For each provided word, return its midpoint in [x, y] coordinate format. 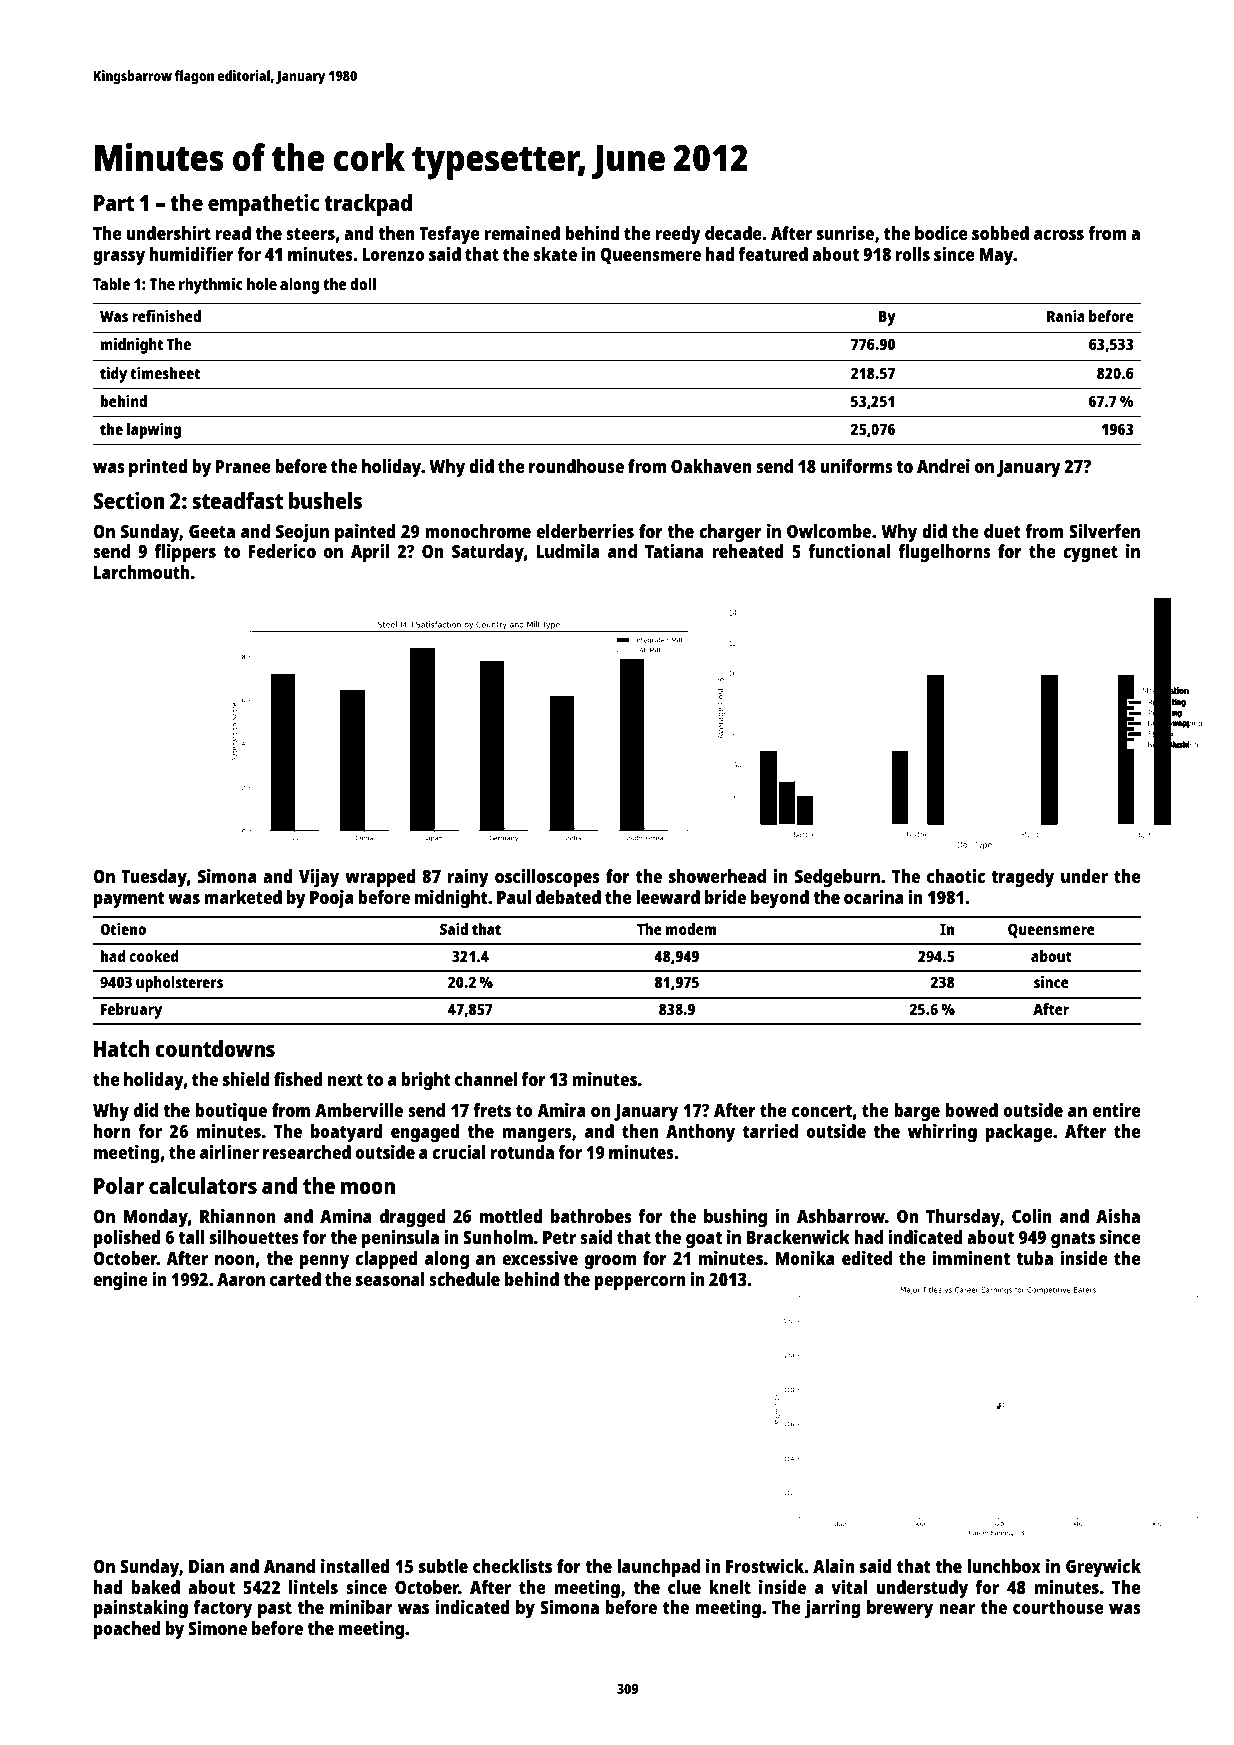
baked [155, 1587]
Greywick [1103, 1568]
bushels [325, 500]
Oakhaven [711, 466]
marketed [243, 897]
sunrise [845, 233]
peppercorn [640, 1283]
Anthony [700, 1133]
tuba [1034, 1258]
